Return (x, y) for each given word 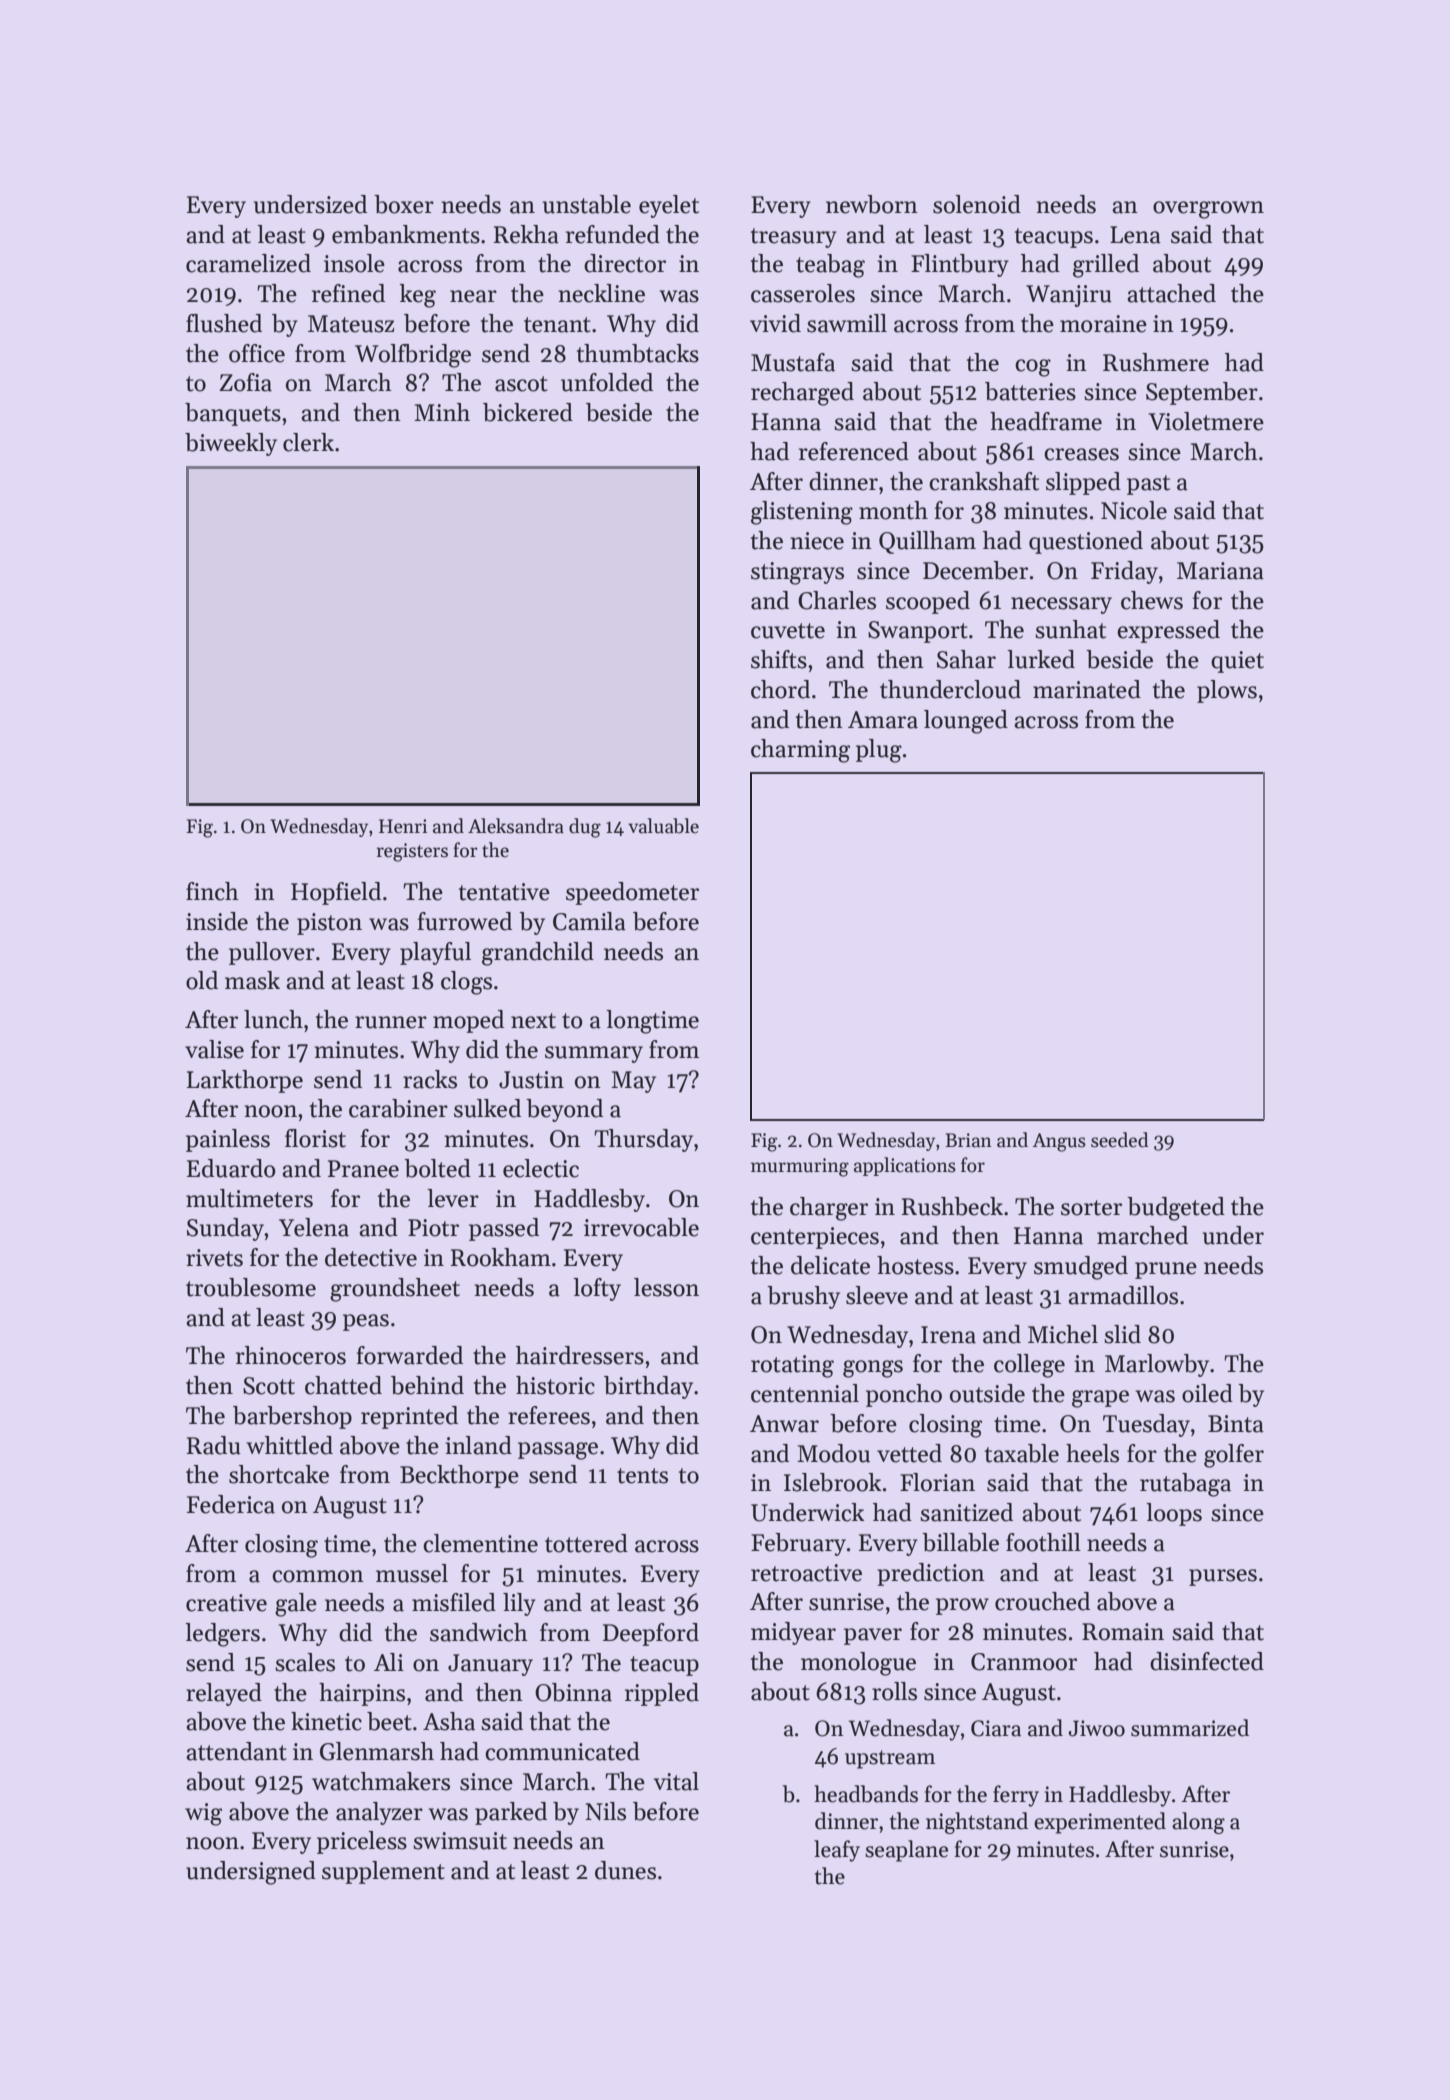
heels (1092, 1453)
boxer (404, 204)
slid (1122, 1334)
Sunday (226, 1229)
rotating (792, 1366)
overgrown (1208, 210)
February (798, 1544)
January (490, 1665)
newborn (872, 204)
